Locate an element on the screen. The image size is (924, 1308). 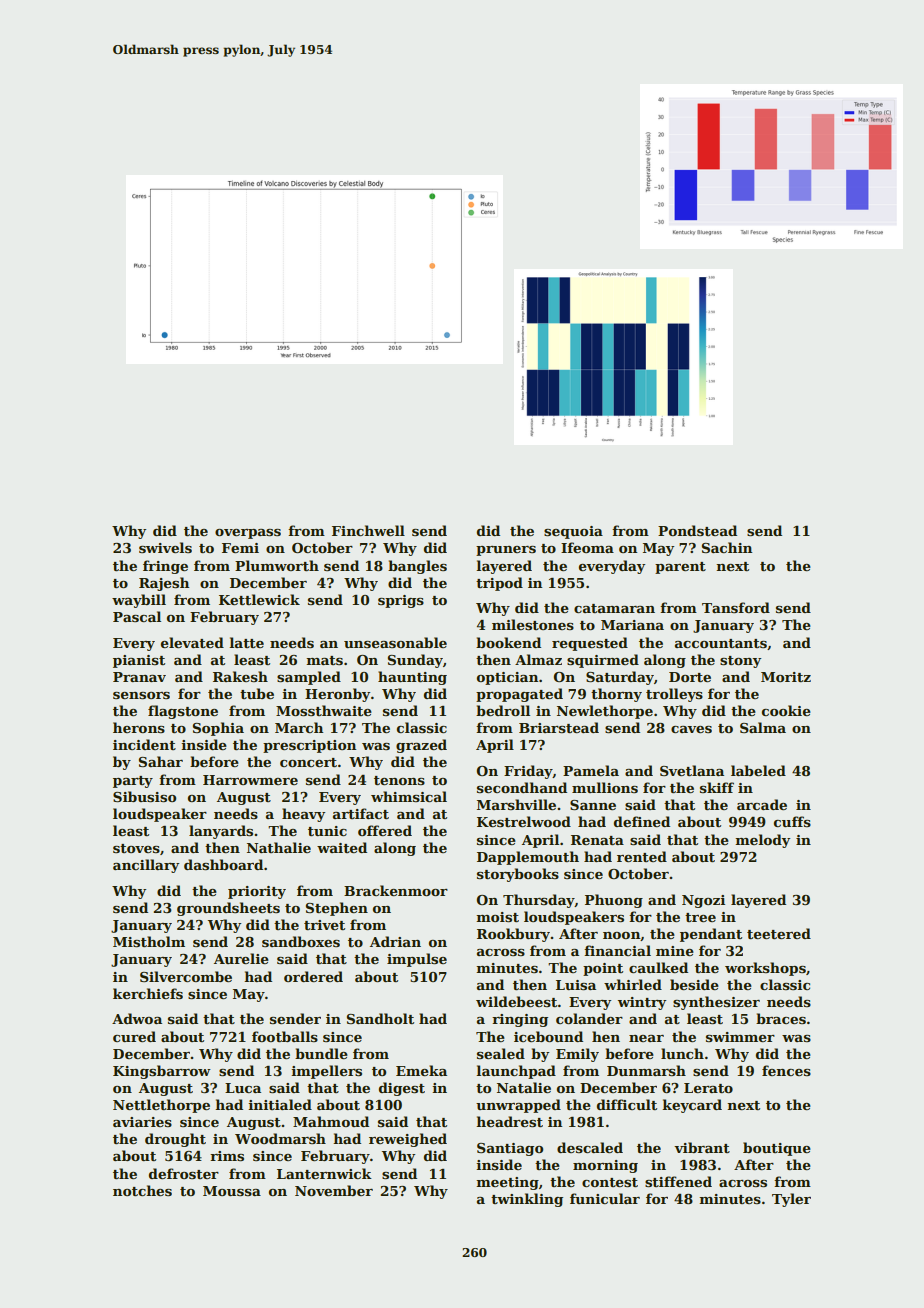
sprigs is located at coordinates (401, 601).
